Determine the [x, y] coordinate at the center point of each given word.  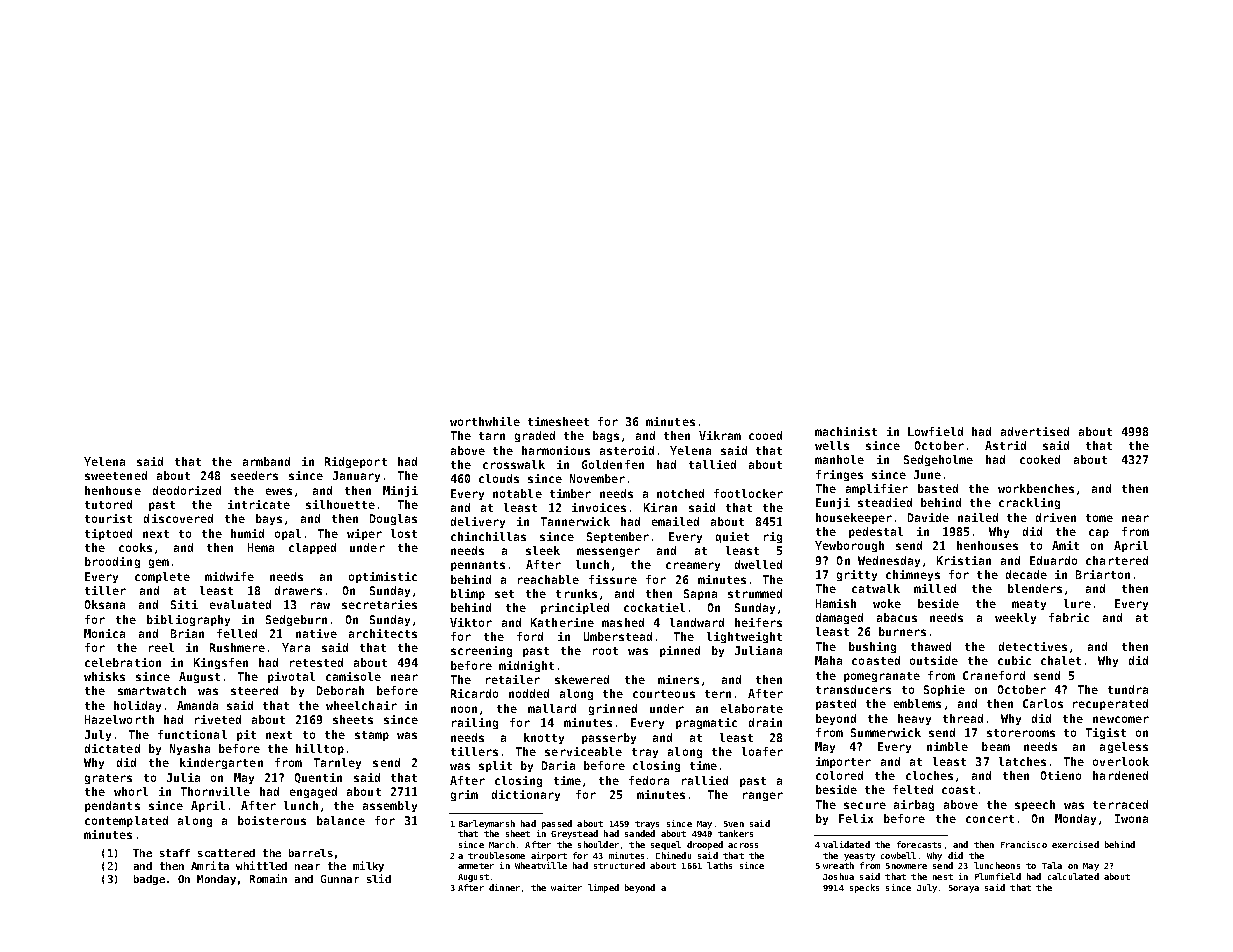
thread [963, 718]
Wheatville [541, 865]
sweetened [116, 475]
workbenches [1036, 488]
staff [175, 853]
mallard [552, 708]
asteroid [627, 450]
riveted [218, 719]
